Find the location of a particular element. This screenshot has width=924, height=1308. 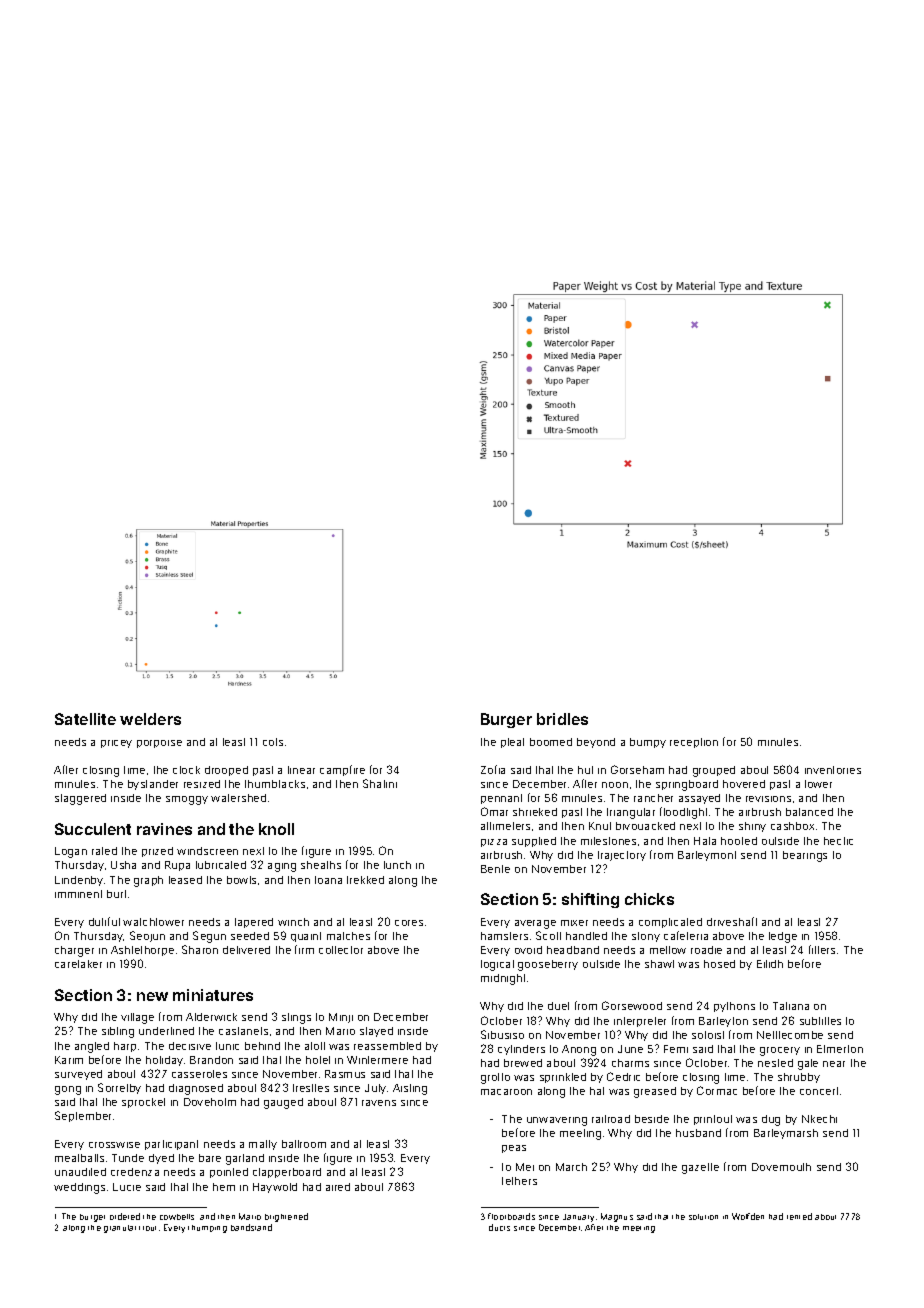

duet is located at coordinates (558, 1006).
